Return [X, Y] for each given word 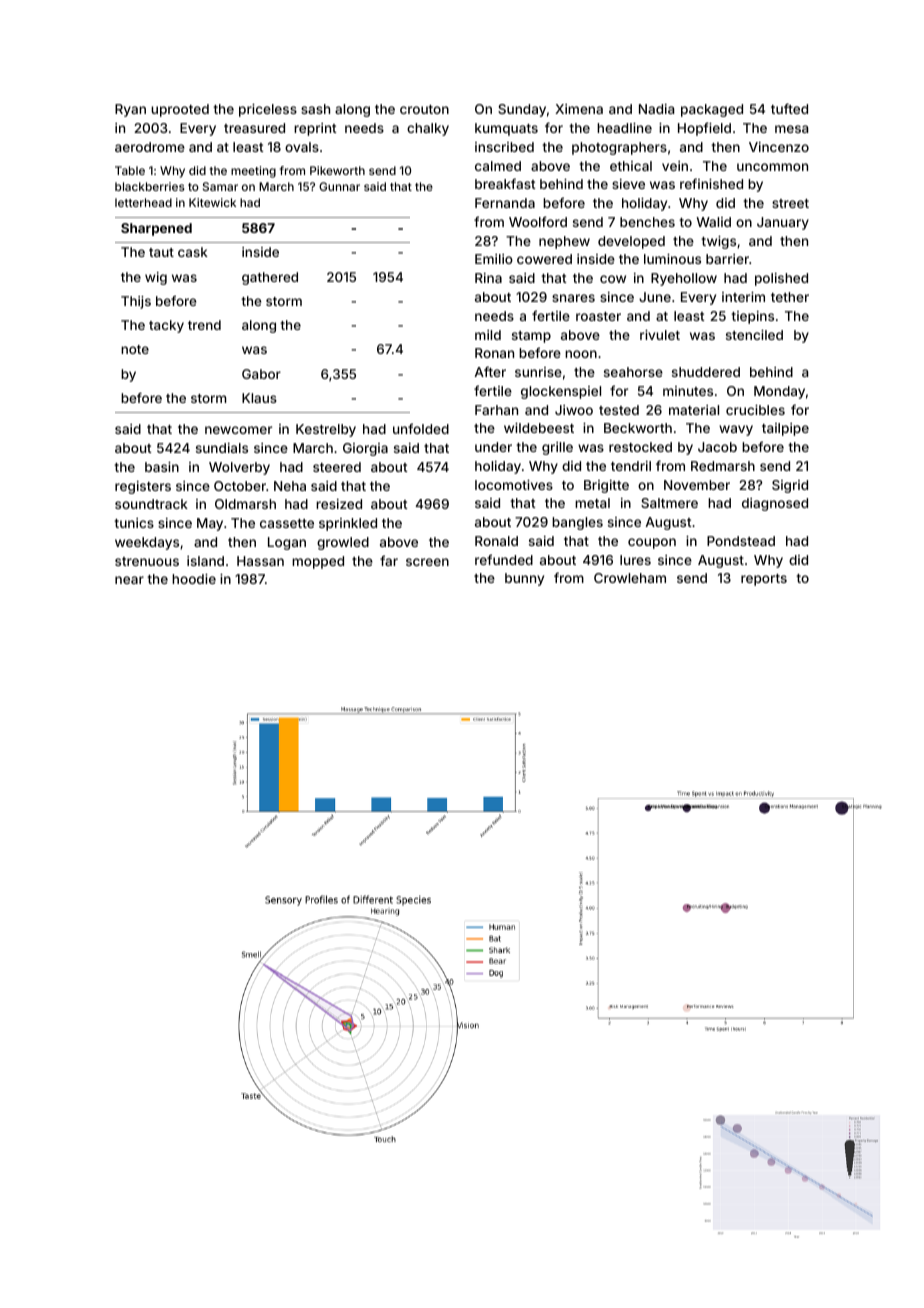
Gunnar [339, 186]
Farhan [496, 410]
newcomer [238, 430]
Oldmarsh [245, 504]
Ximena [579, 109]
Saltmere [669, 503]
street [790, 203]
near [129, 580]
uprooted [180, 110]
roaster [598, 316]
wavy [736, 430]
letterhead [143, 202]
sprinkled [348, 524]
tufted [789, 108]
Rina [488, 278]
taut [161, 252]
